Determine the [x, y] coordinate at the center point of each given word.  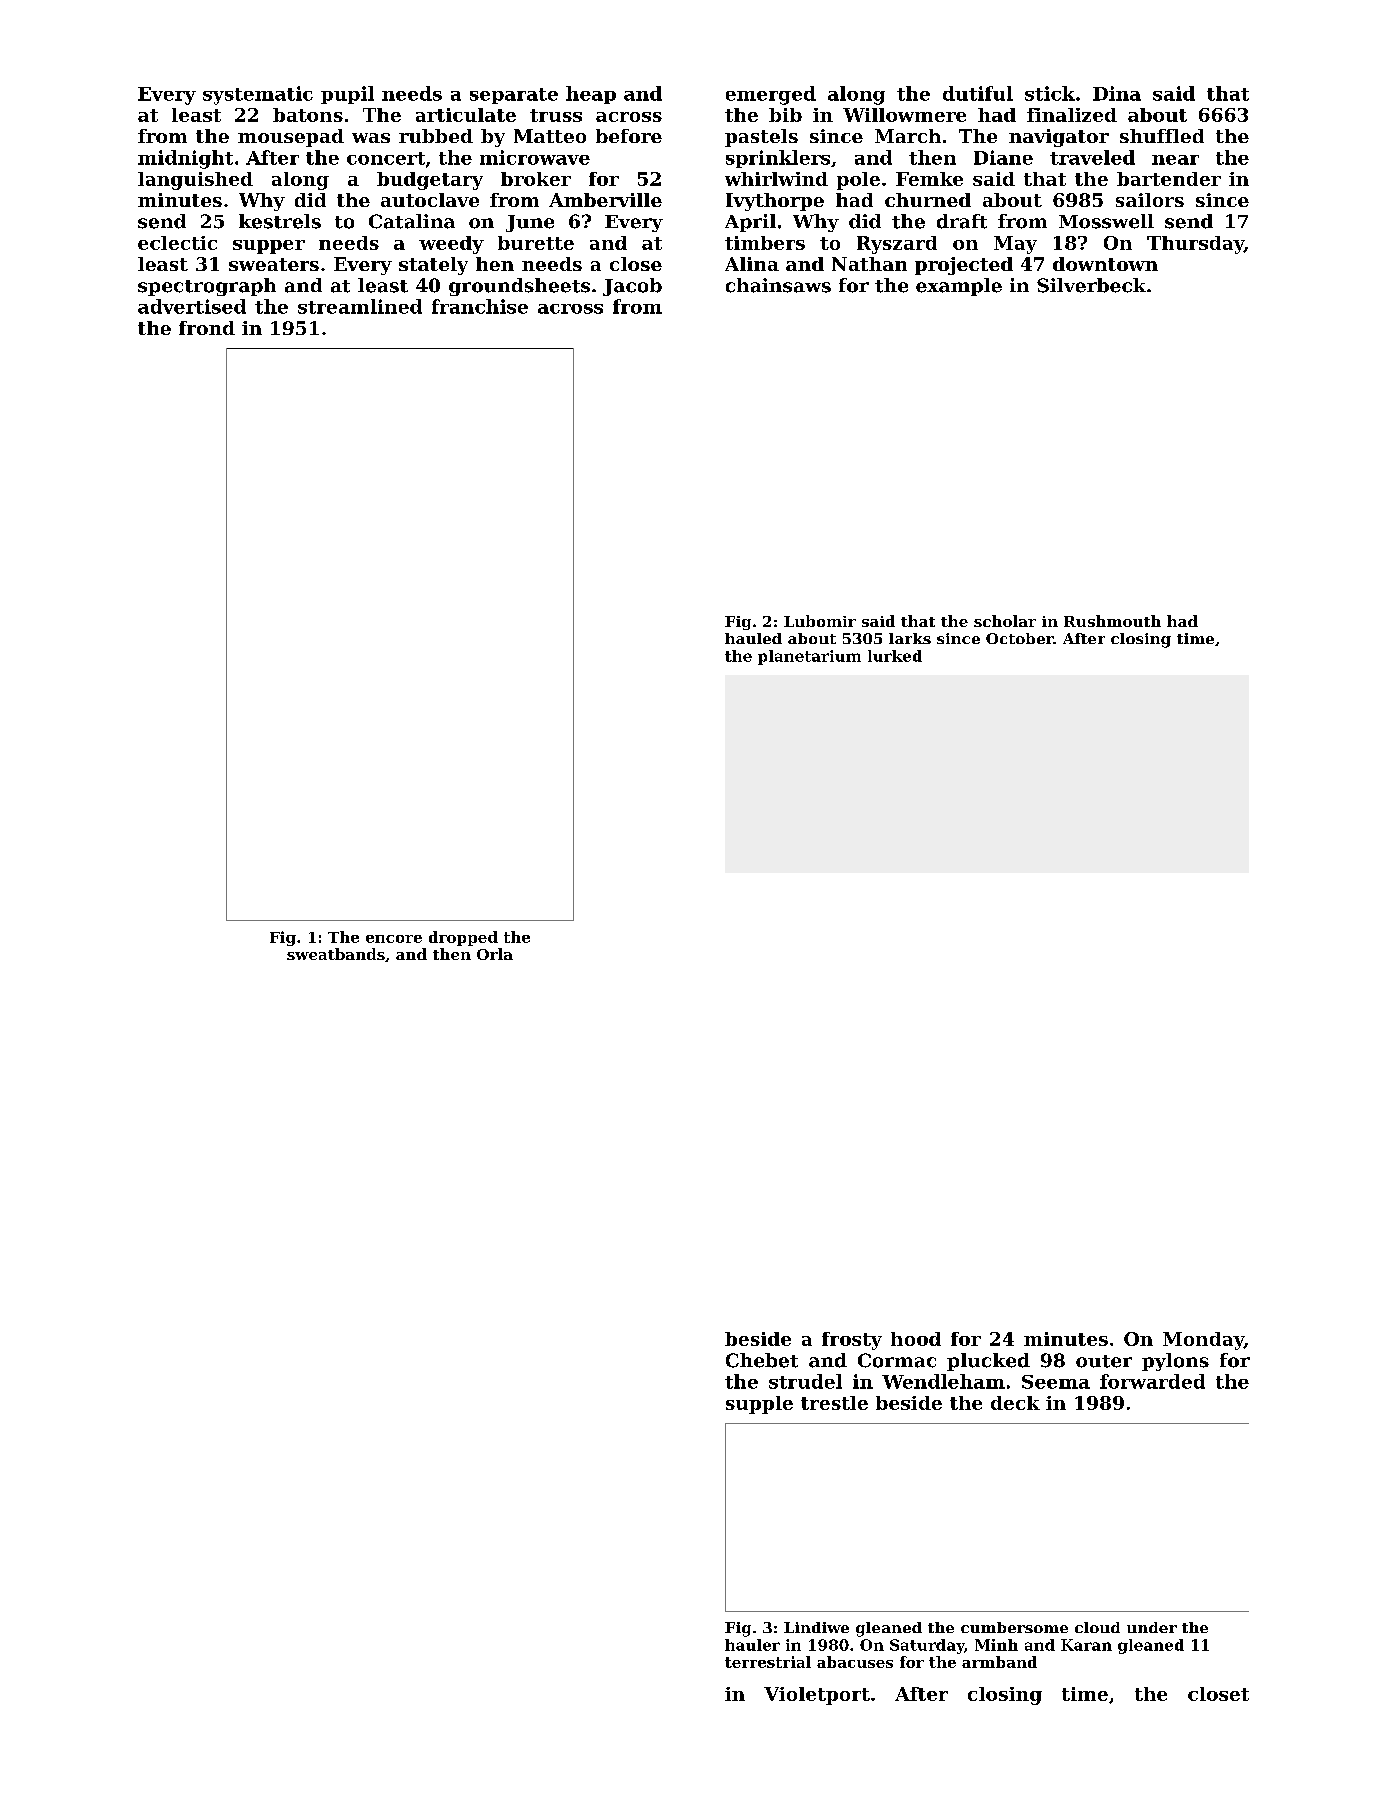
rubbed [436, 136]
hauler [752, 1645]
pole [858, 181]
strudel [805, 1381]
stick [1050, 93]
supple [759, 1405]
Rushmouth [1112, 621]
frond [207, 328]
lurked [895, 656]
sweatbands [336, 954]
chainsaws [778, 285]
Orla [495, 954]
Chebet [762, 1360]
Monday [1203, 1341]
